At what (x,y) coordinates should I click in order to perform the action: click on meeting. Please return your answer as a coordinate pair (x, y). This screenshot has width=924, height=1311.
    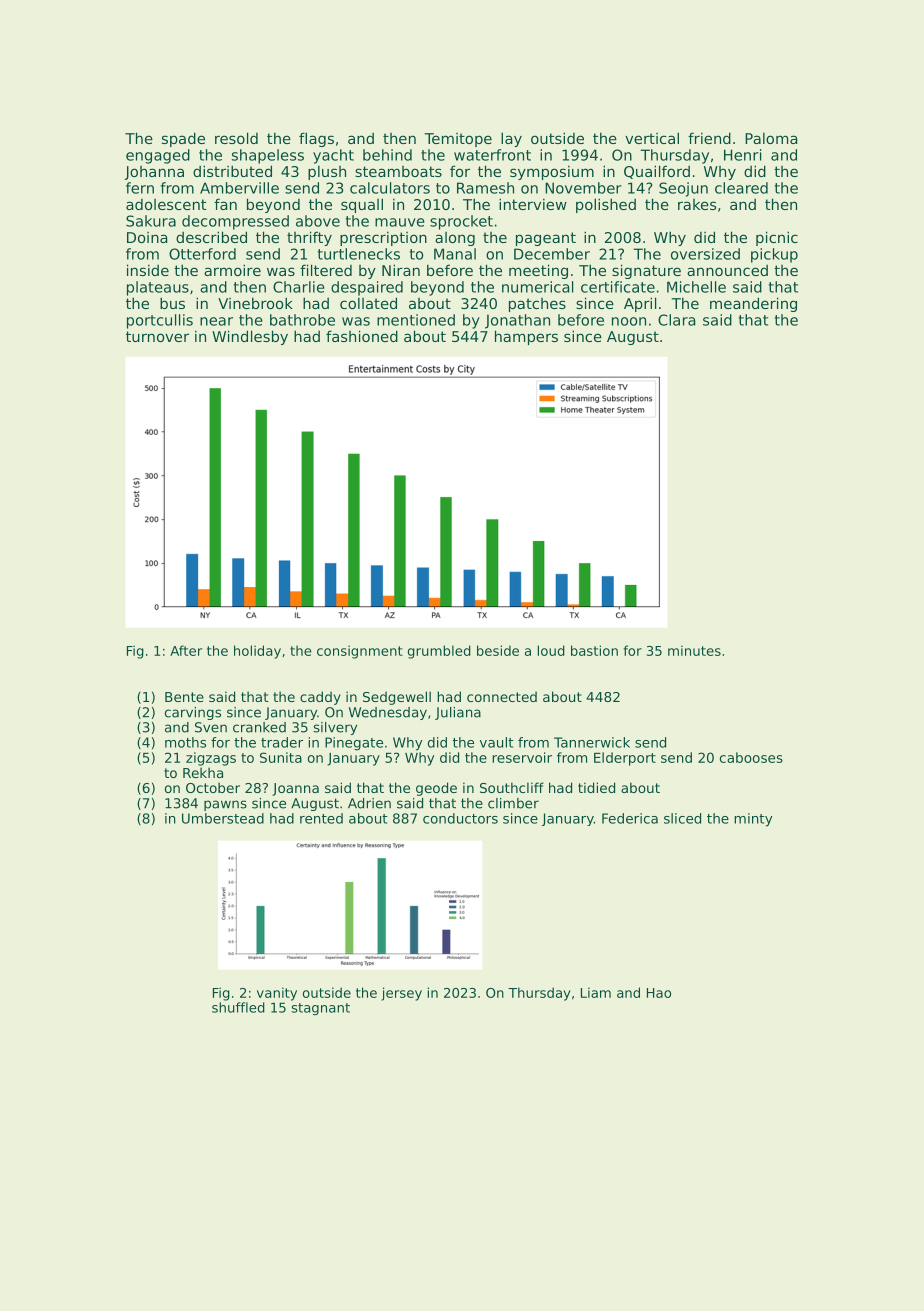
    Looking at the image, I should click on (538, 271).
